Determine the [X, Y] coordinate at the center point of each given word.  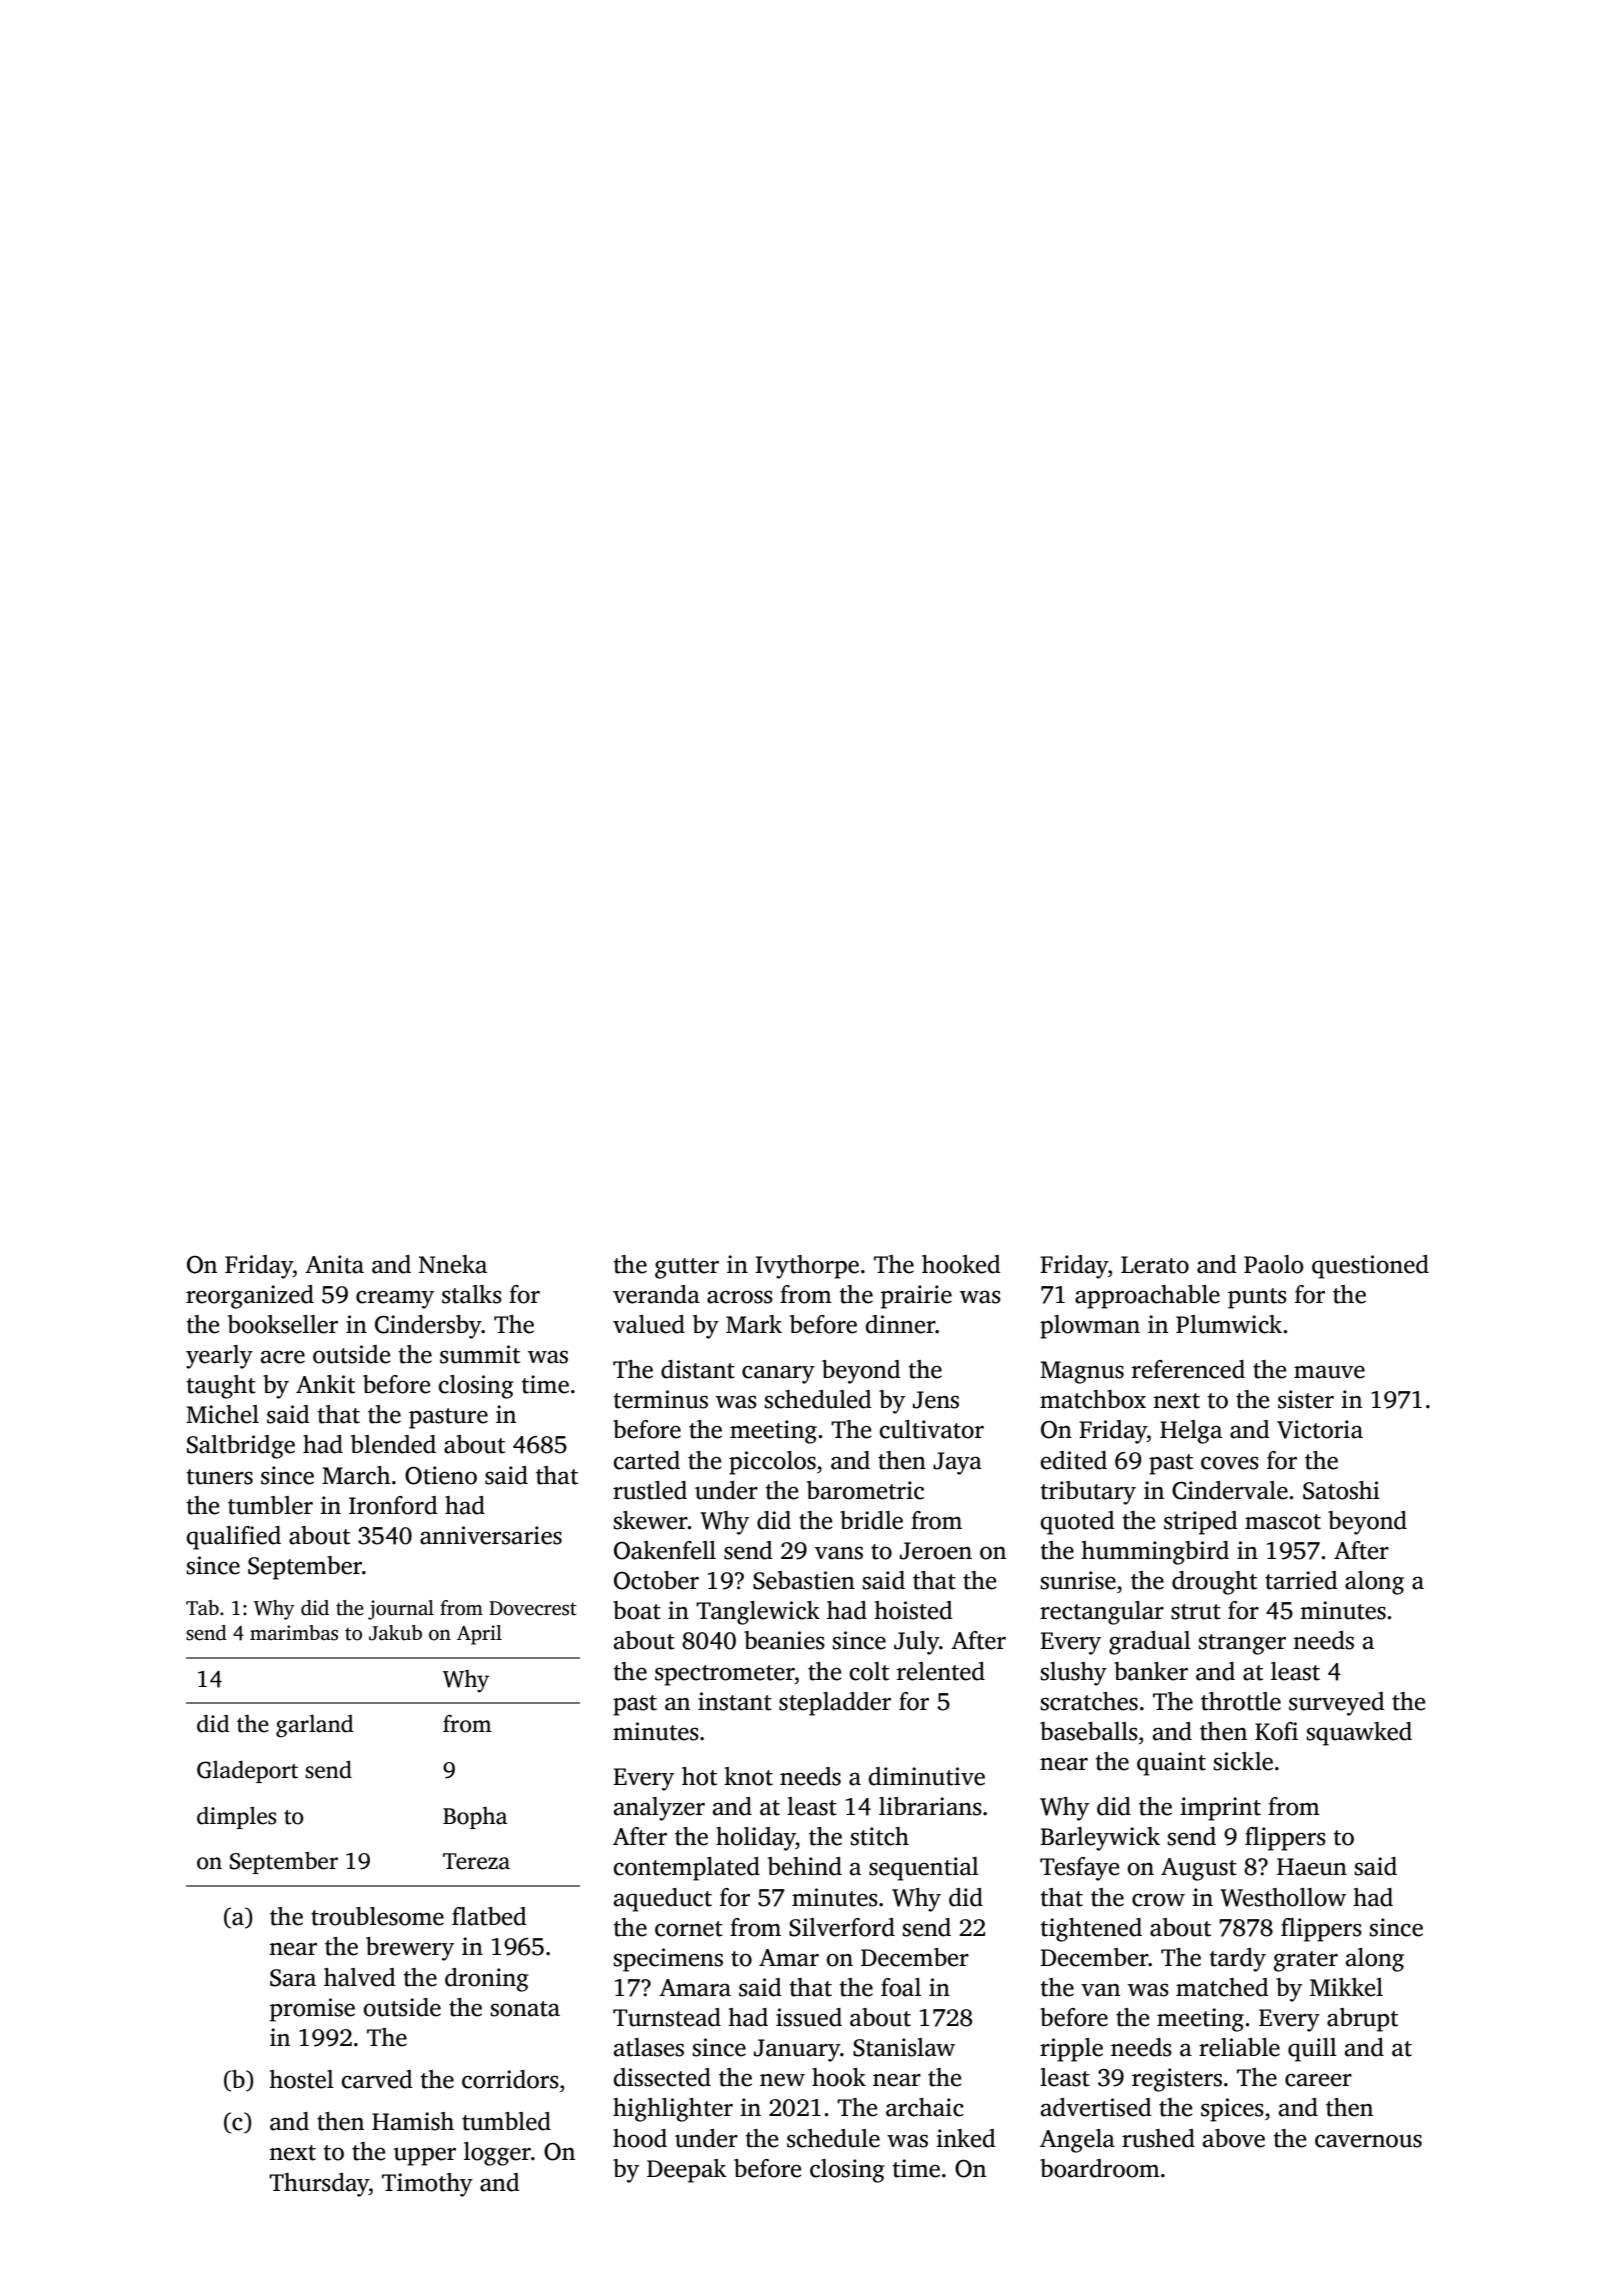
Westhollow [1283, 1897]
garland [315, 1726]
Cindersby [428, 1327]
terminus [661, 1399]
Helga [1191, 1432]
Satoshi [1341, 1490]
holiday [756, 1839]
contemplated [687, 1869]
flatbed [489, 1916]
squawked [1359, 1734]
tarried [1301, 1580]
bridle [871, 1520]
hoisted [913, 1610]
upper [425, 2157]
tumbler [270, 1505]
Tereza [476, 1861]
